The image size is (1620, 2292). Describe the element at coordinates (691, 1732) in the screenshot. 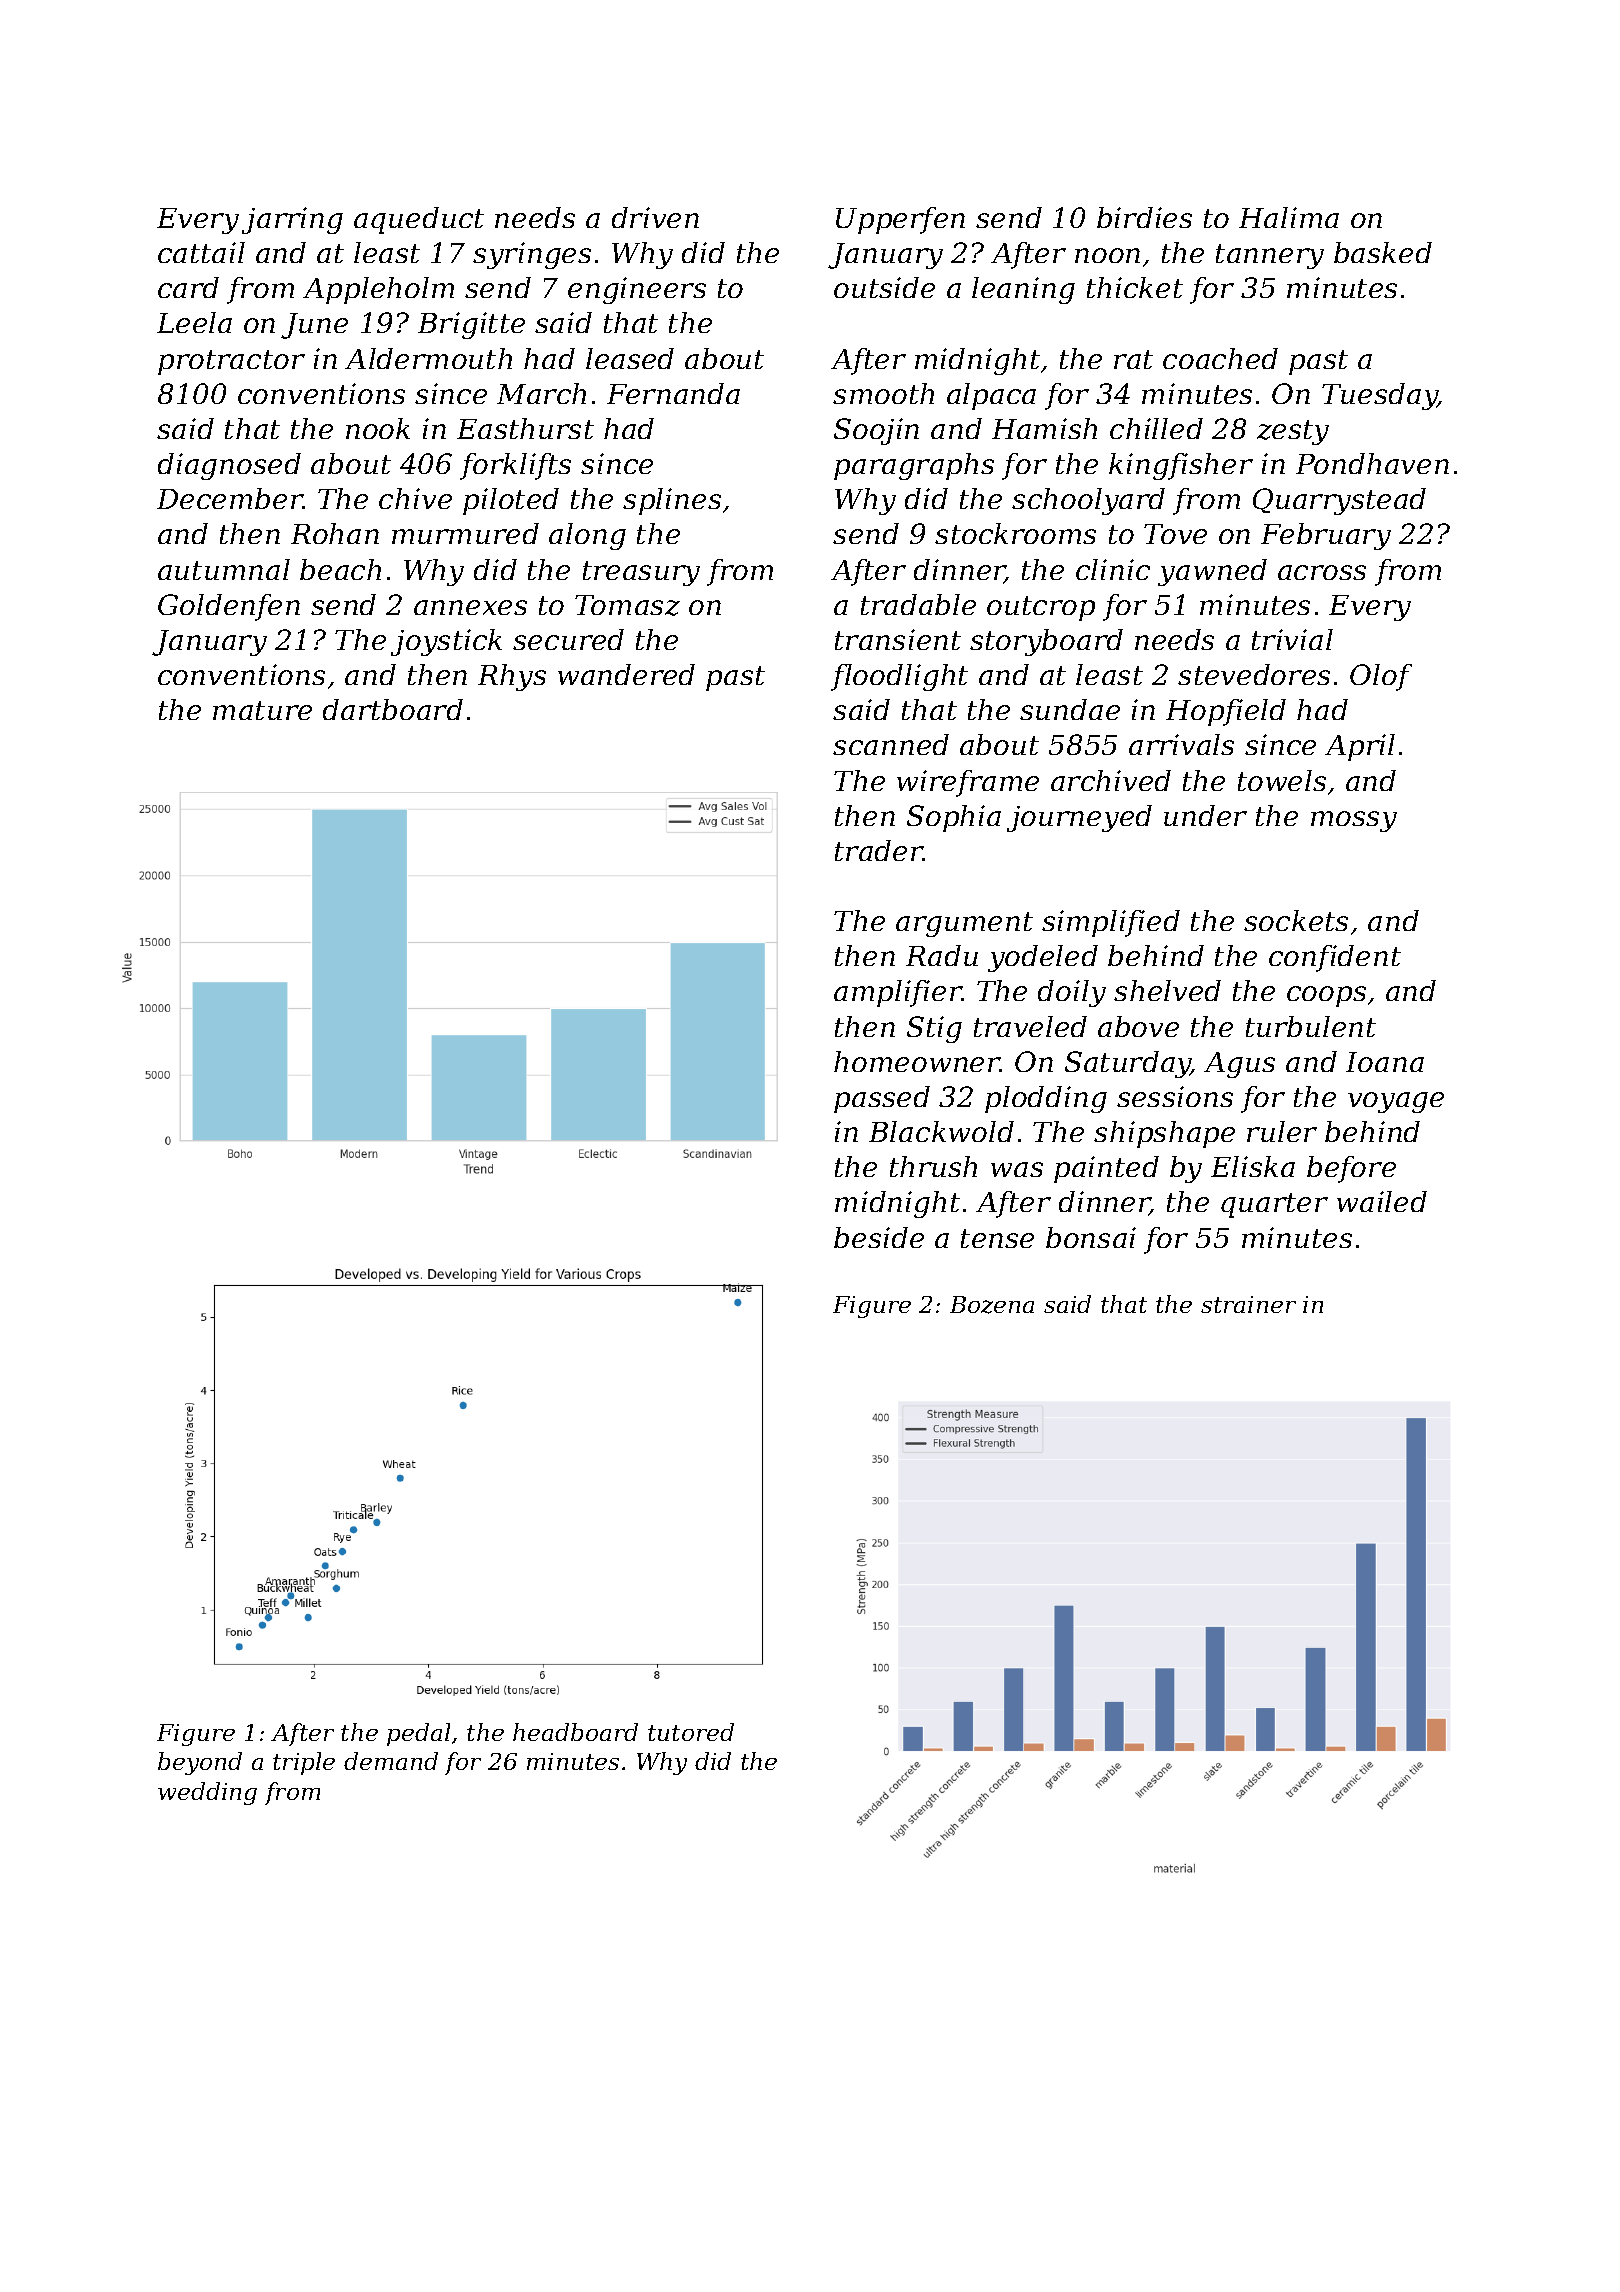

I see `tutored` at that location.
